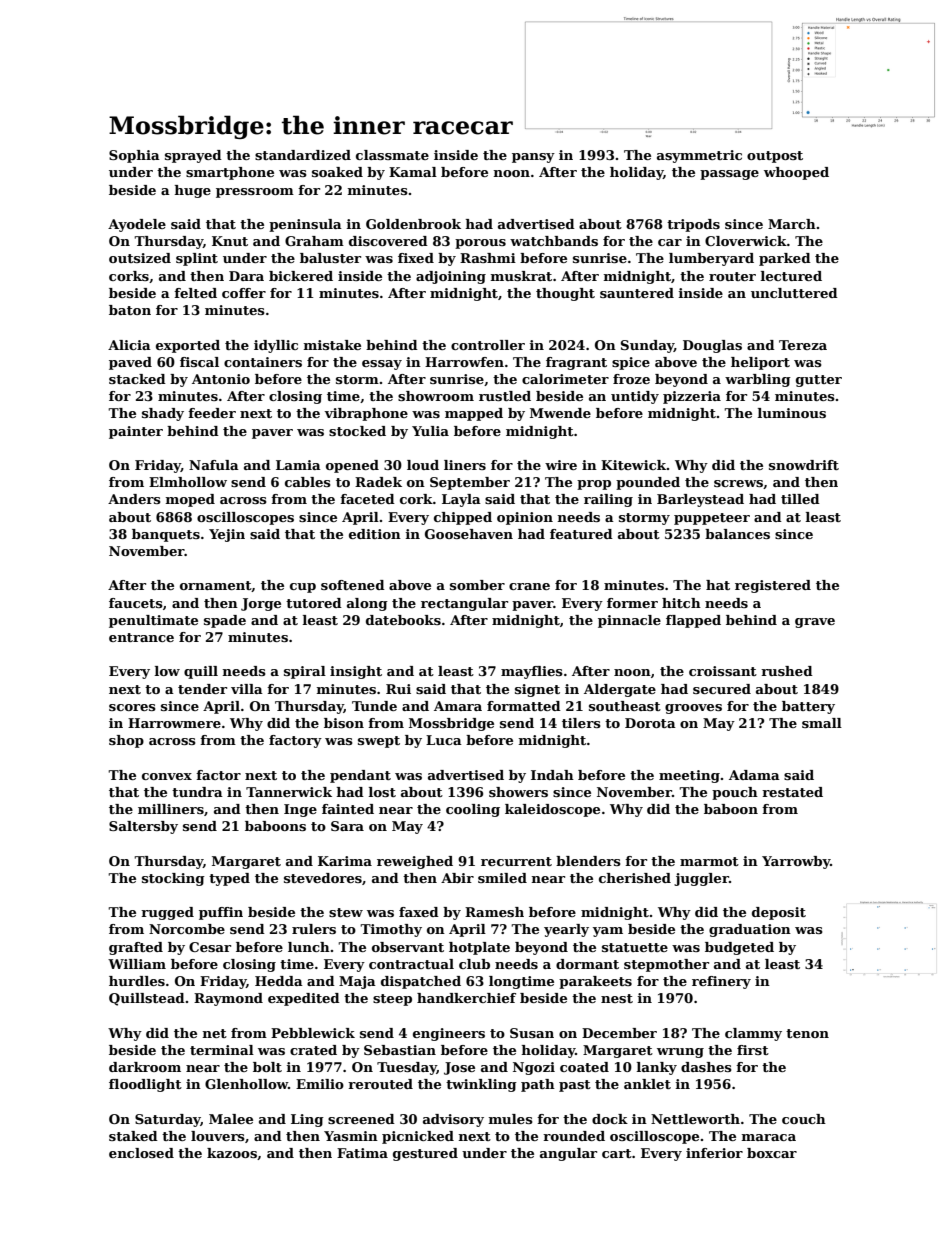 This screenshot has height=1233, width=952. What do you see at coordinates (617, 1153) in the screenshot?
I see `cart` at bounding box center [617, 1153].
